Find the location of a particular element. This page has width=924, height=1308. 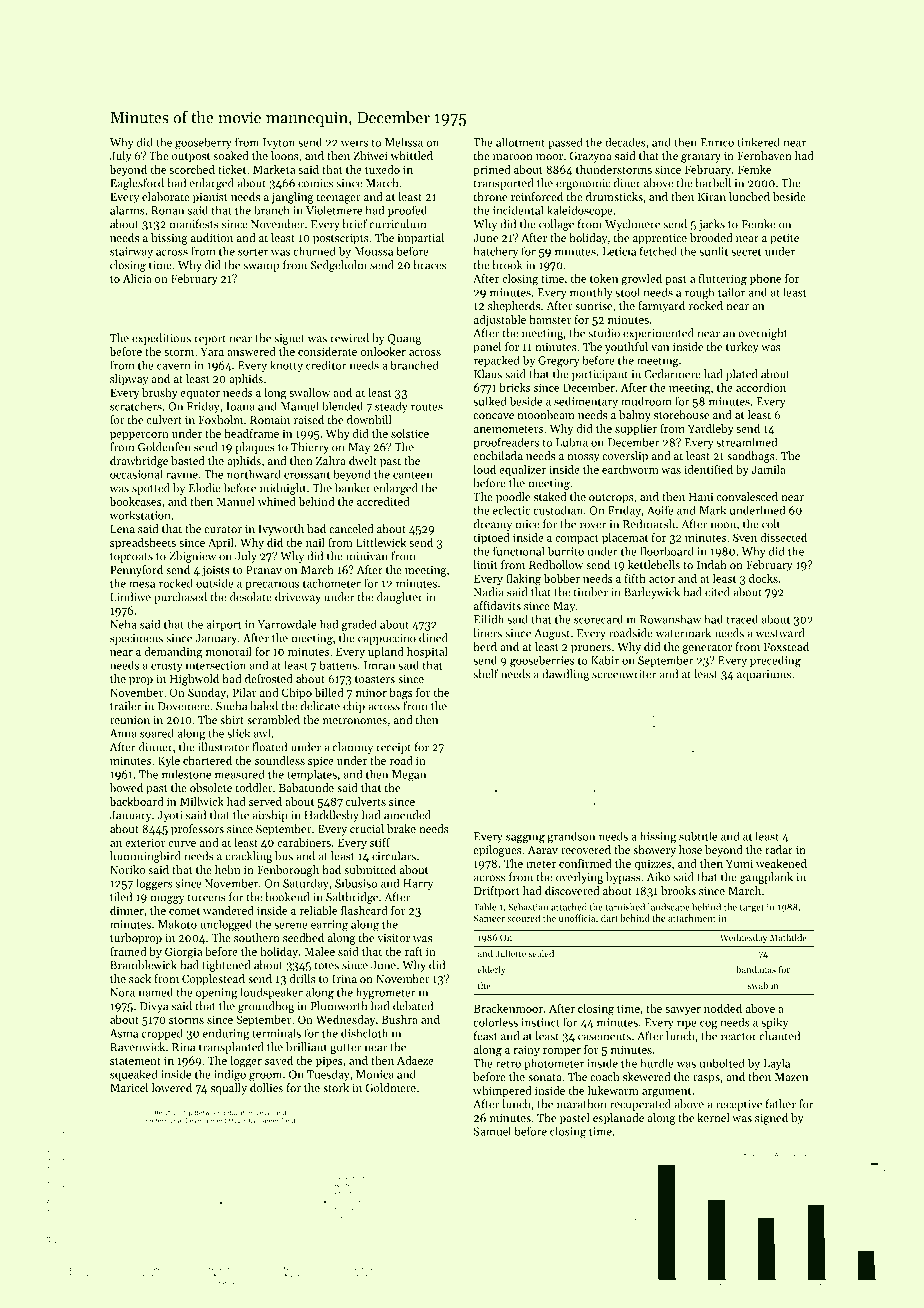

participant is located at coordinates (600, 375).
